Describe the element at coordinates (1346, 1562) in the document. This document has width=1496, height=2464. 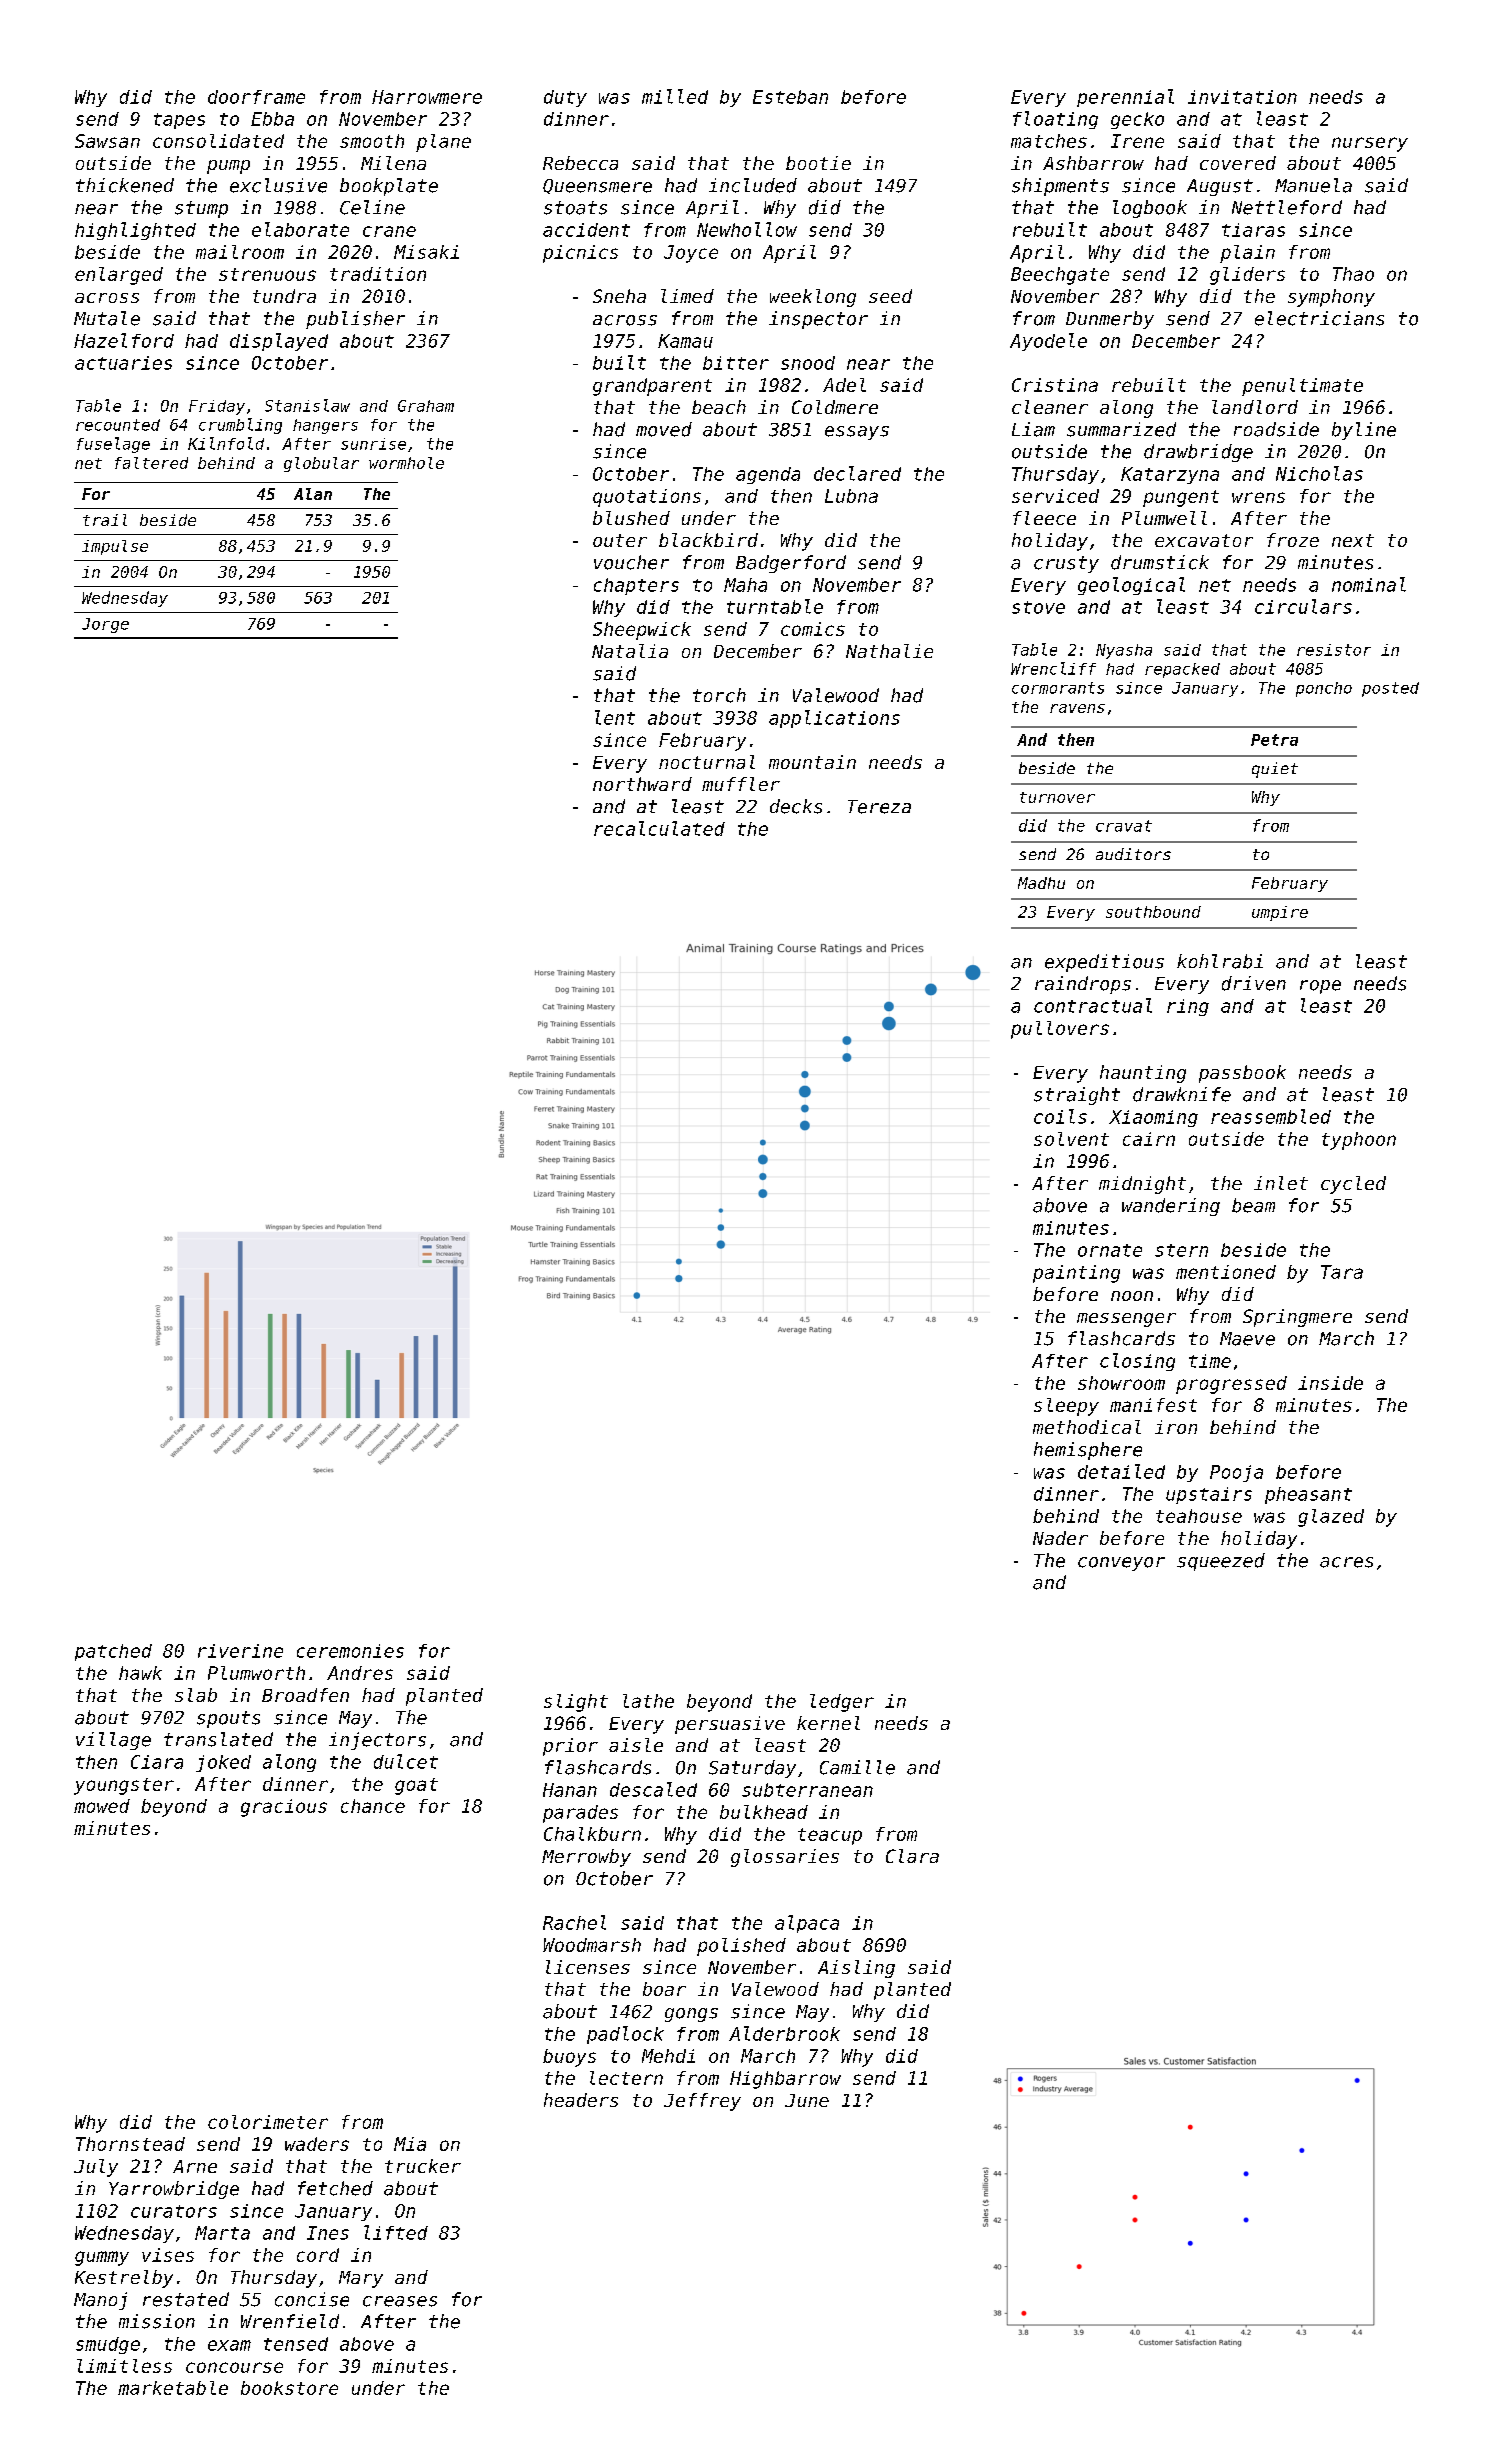
I see `acres` at that location.
